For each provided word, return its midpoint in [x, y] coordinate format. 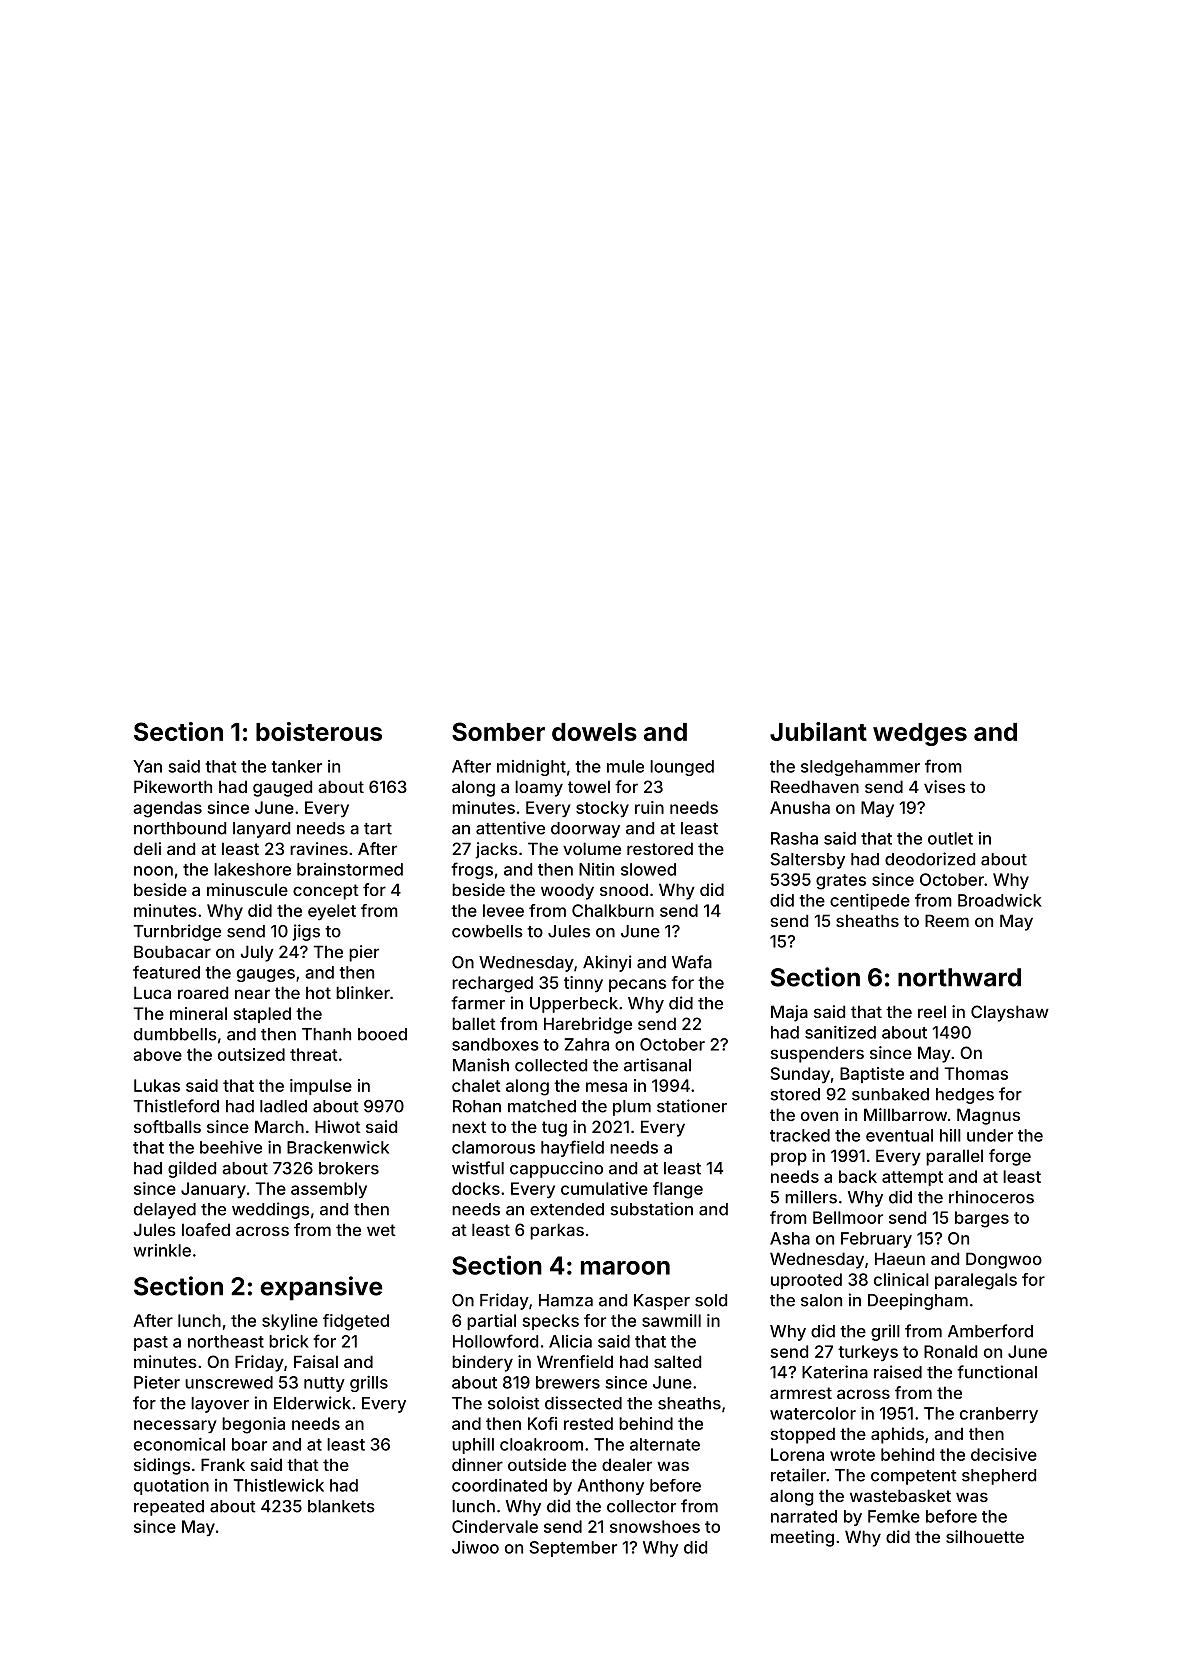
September [573, 1549]
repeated [169, 1508]
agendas [167, 809]
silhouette [985, 1536]
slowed [648, 869]
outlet [950, 838]
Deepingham [918, 1301]
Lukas [157, 1085]
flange [678, 1190]
